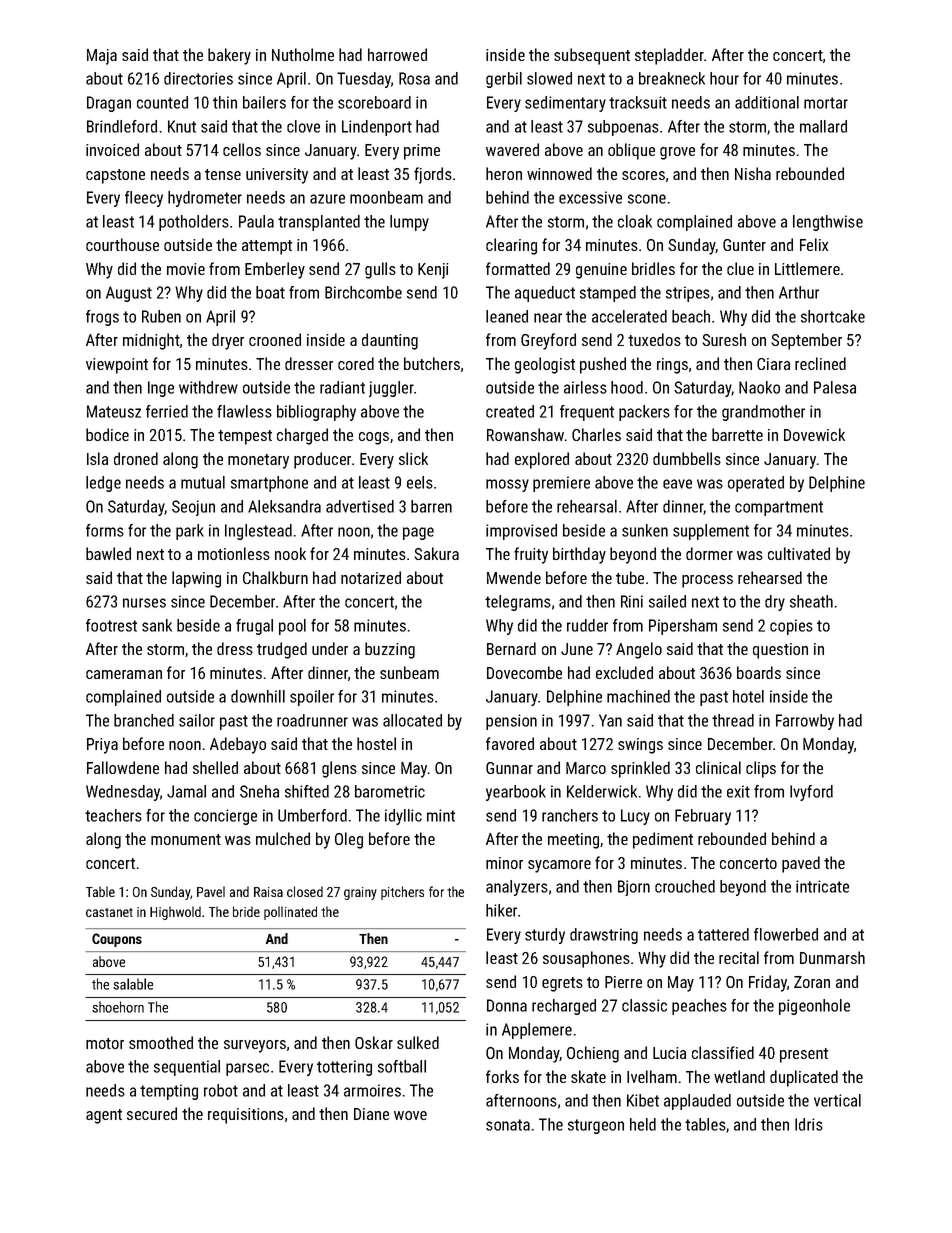 This page has width=952, height=1233. What do you see at coordinates (109, 912) in the page?
I see `castanet` at bounding box center [109, 912].
